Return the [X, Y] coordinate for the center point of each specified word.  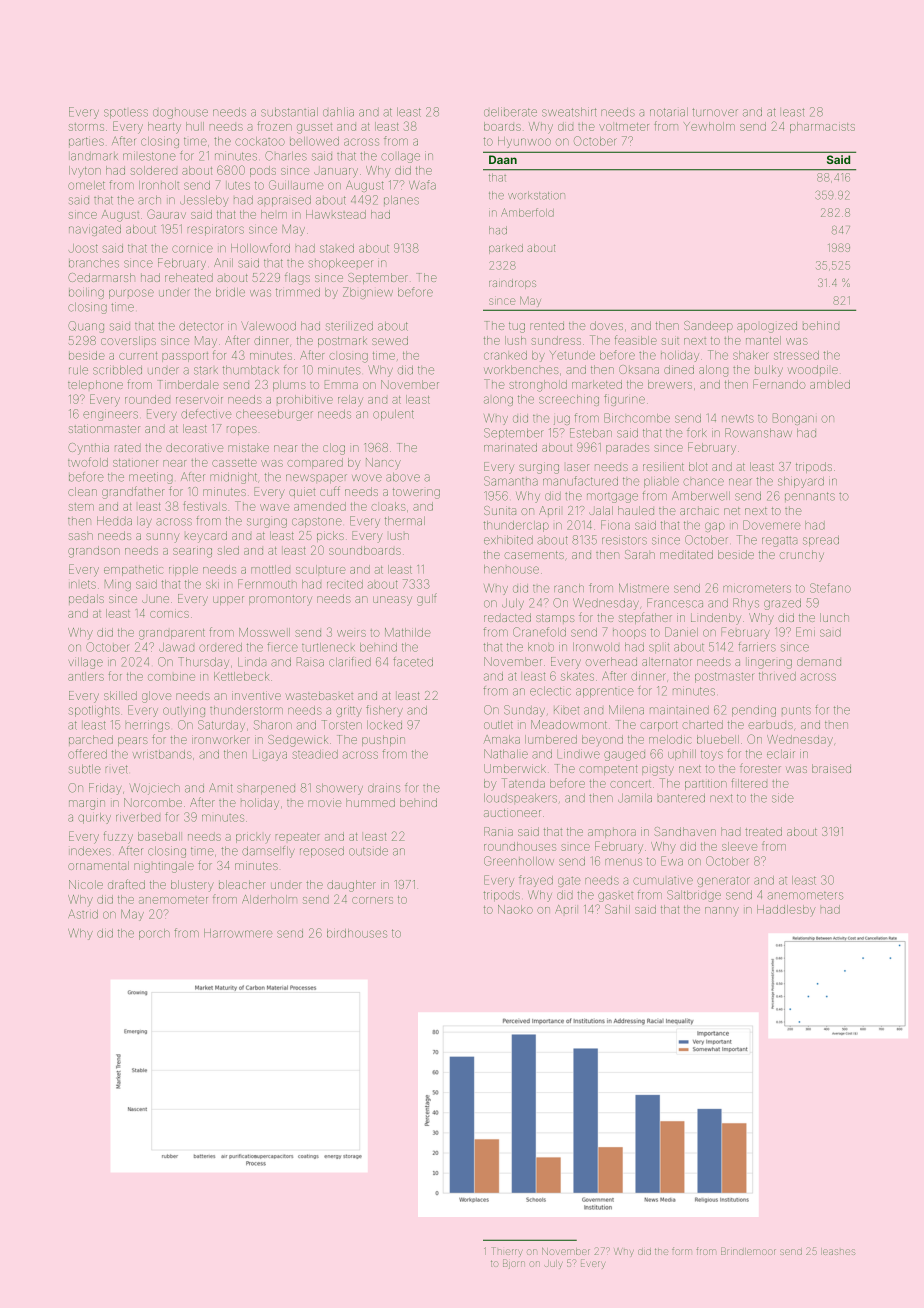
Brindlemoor [748, 1252]
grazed [782, 604]
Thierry [507, 1252]
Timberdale [189, 384]
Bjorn [514, 1264]
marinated [510, 447]
